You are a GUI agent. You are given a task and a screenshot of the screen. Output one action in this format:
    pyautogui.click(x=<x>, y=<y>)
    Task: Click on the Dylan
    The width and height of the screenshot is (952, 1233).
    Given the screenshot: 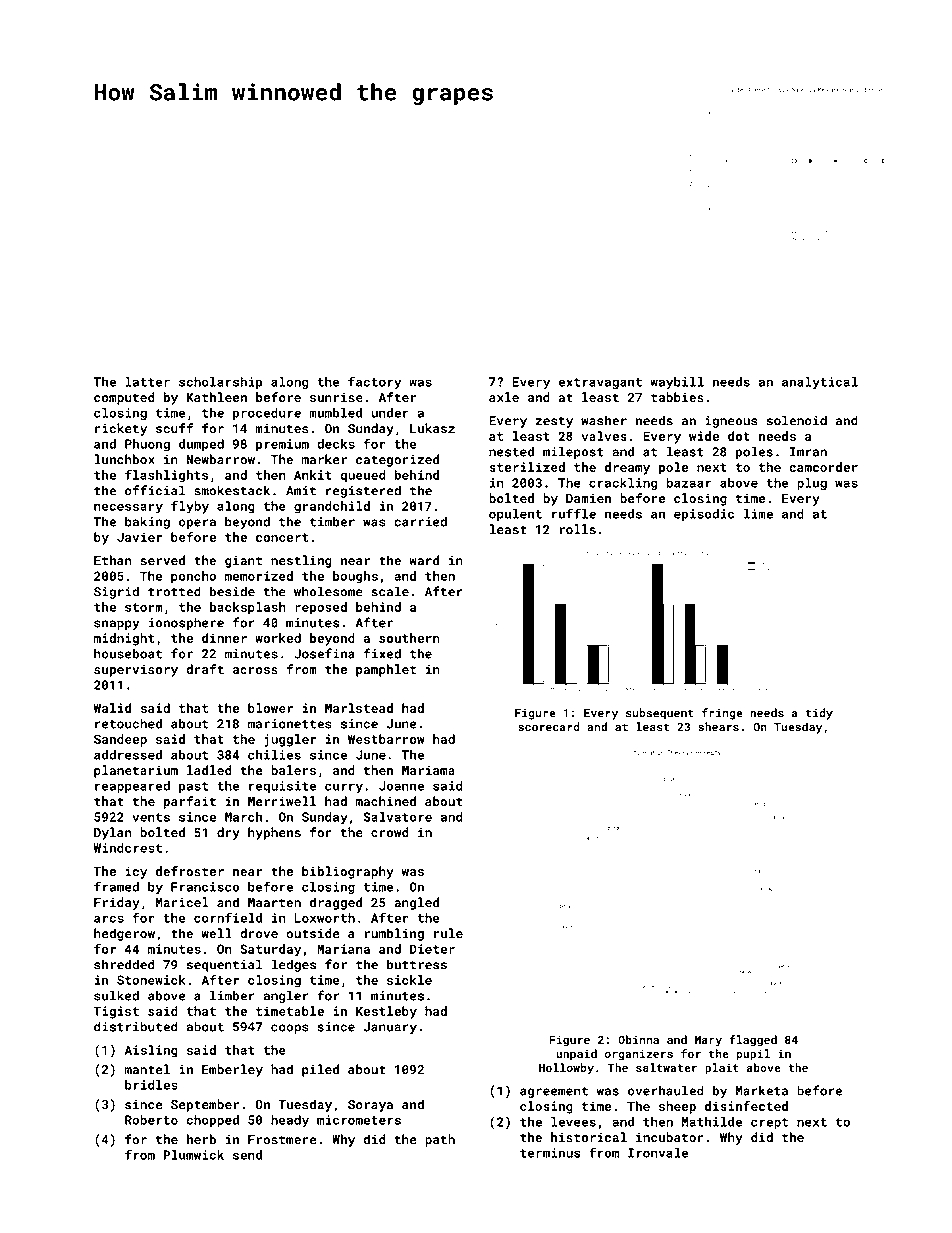 What is the action you would take?
    pyautogui.click(x=113, y=833)
